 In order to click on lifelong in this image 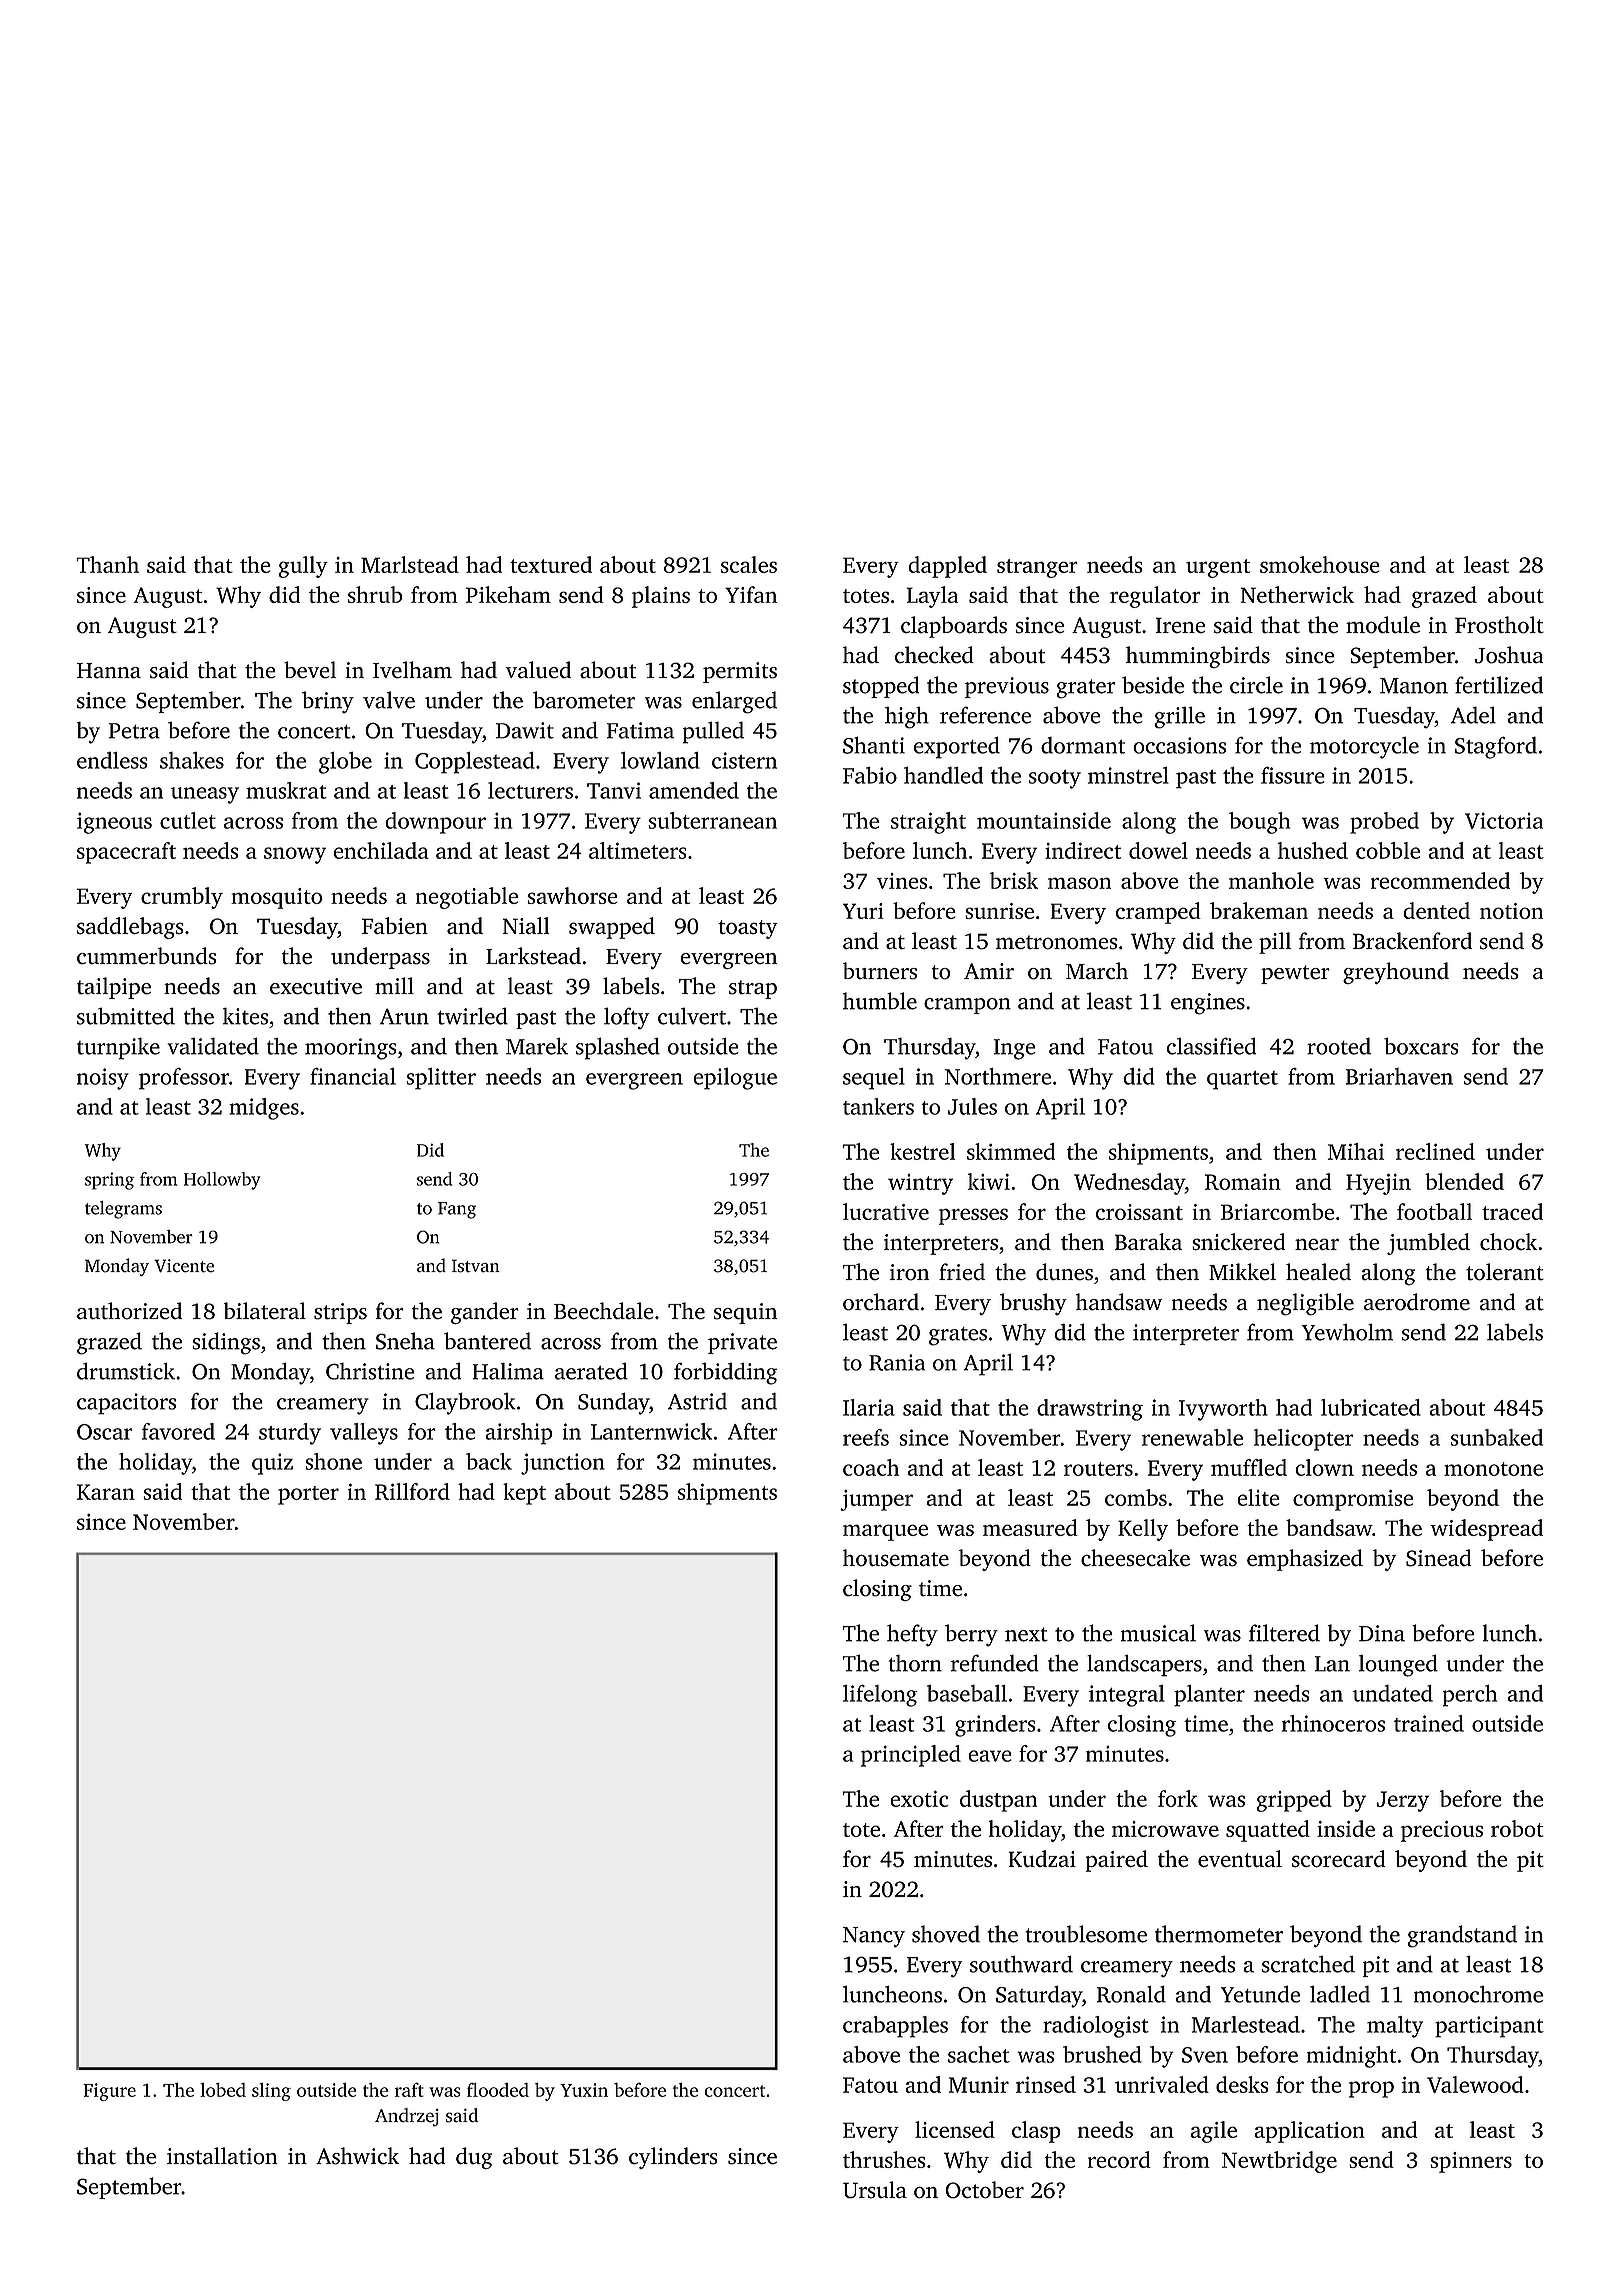, I will do `click(880, 1696)`.
